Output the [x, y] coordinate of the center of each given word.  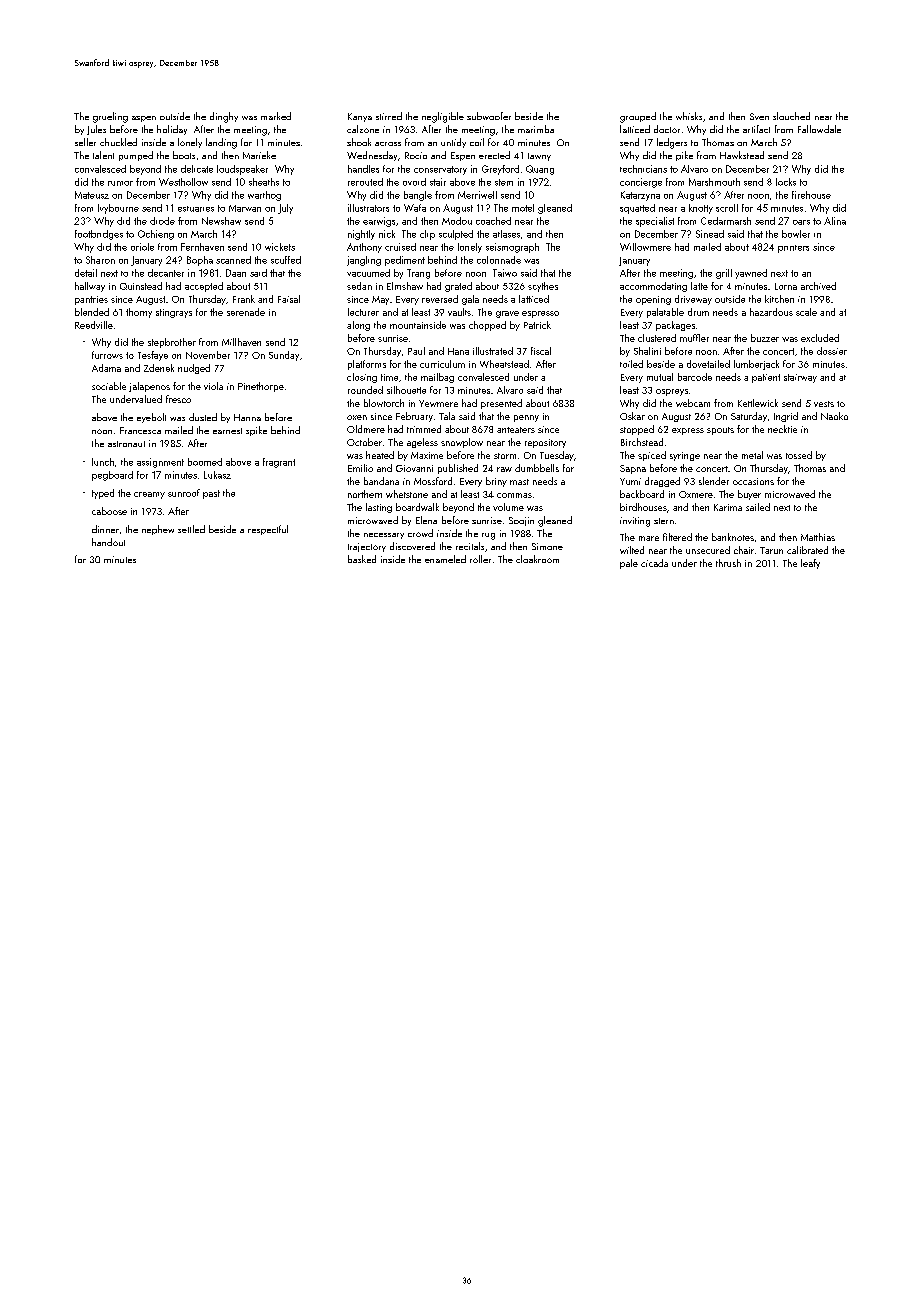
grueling [110, 117]
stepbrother [172, 343]
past [211, 494]
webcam [693, 403]
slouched [791, 116]
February [414, 417]
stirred [389, 116]
